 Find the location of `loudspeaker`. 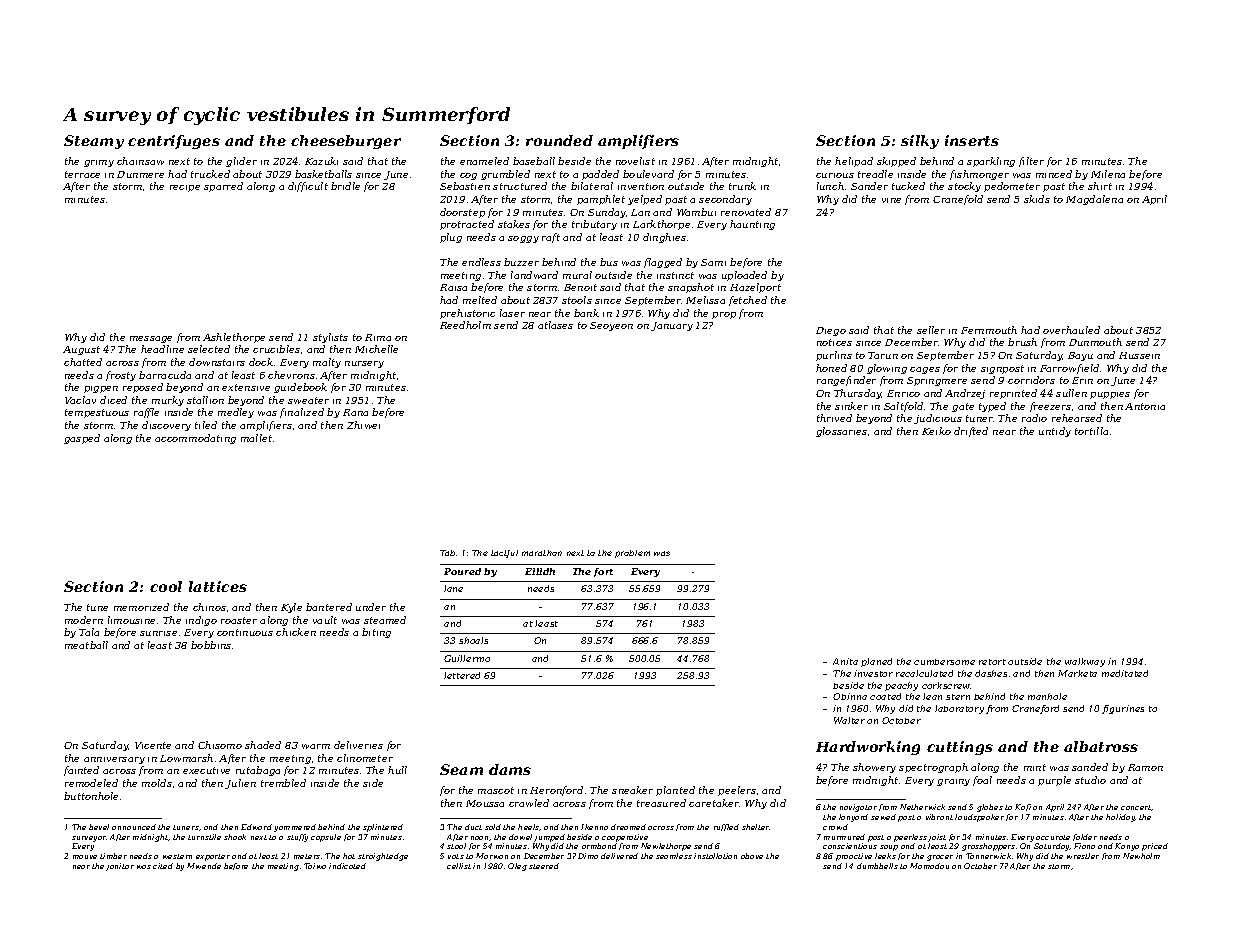

loudspeaker is located at coordinates (979, 818).
